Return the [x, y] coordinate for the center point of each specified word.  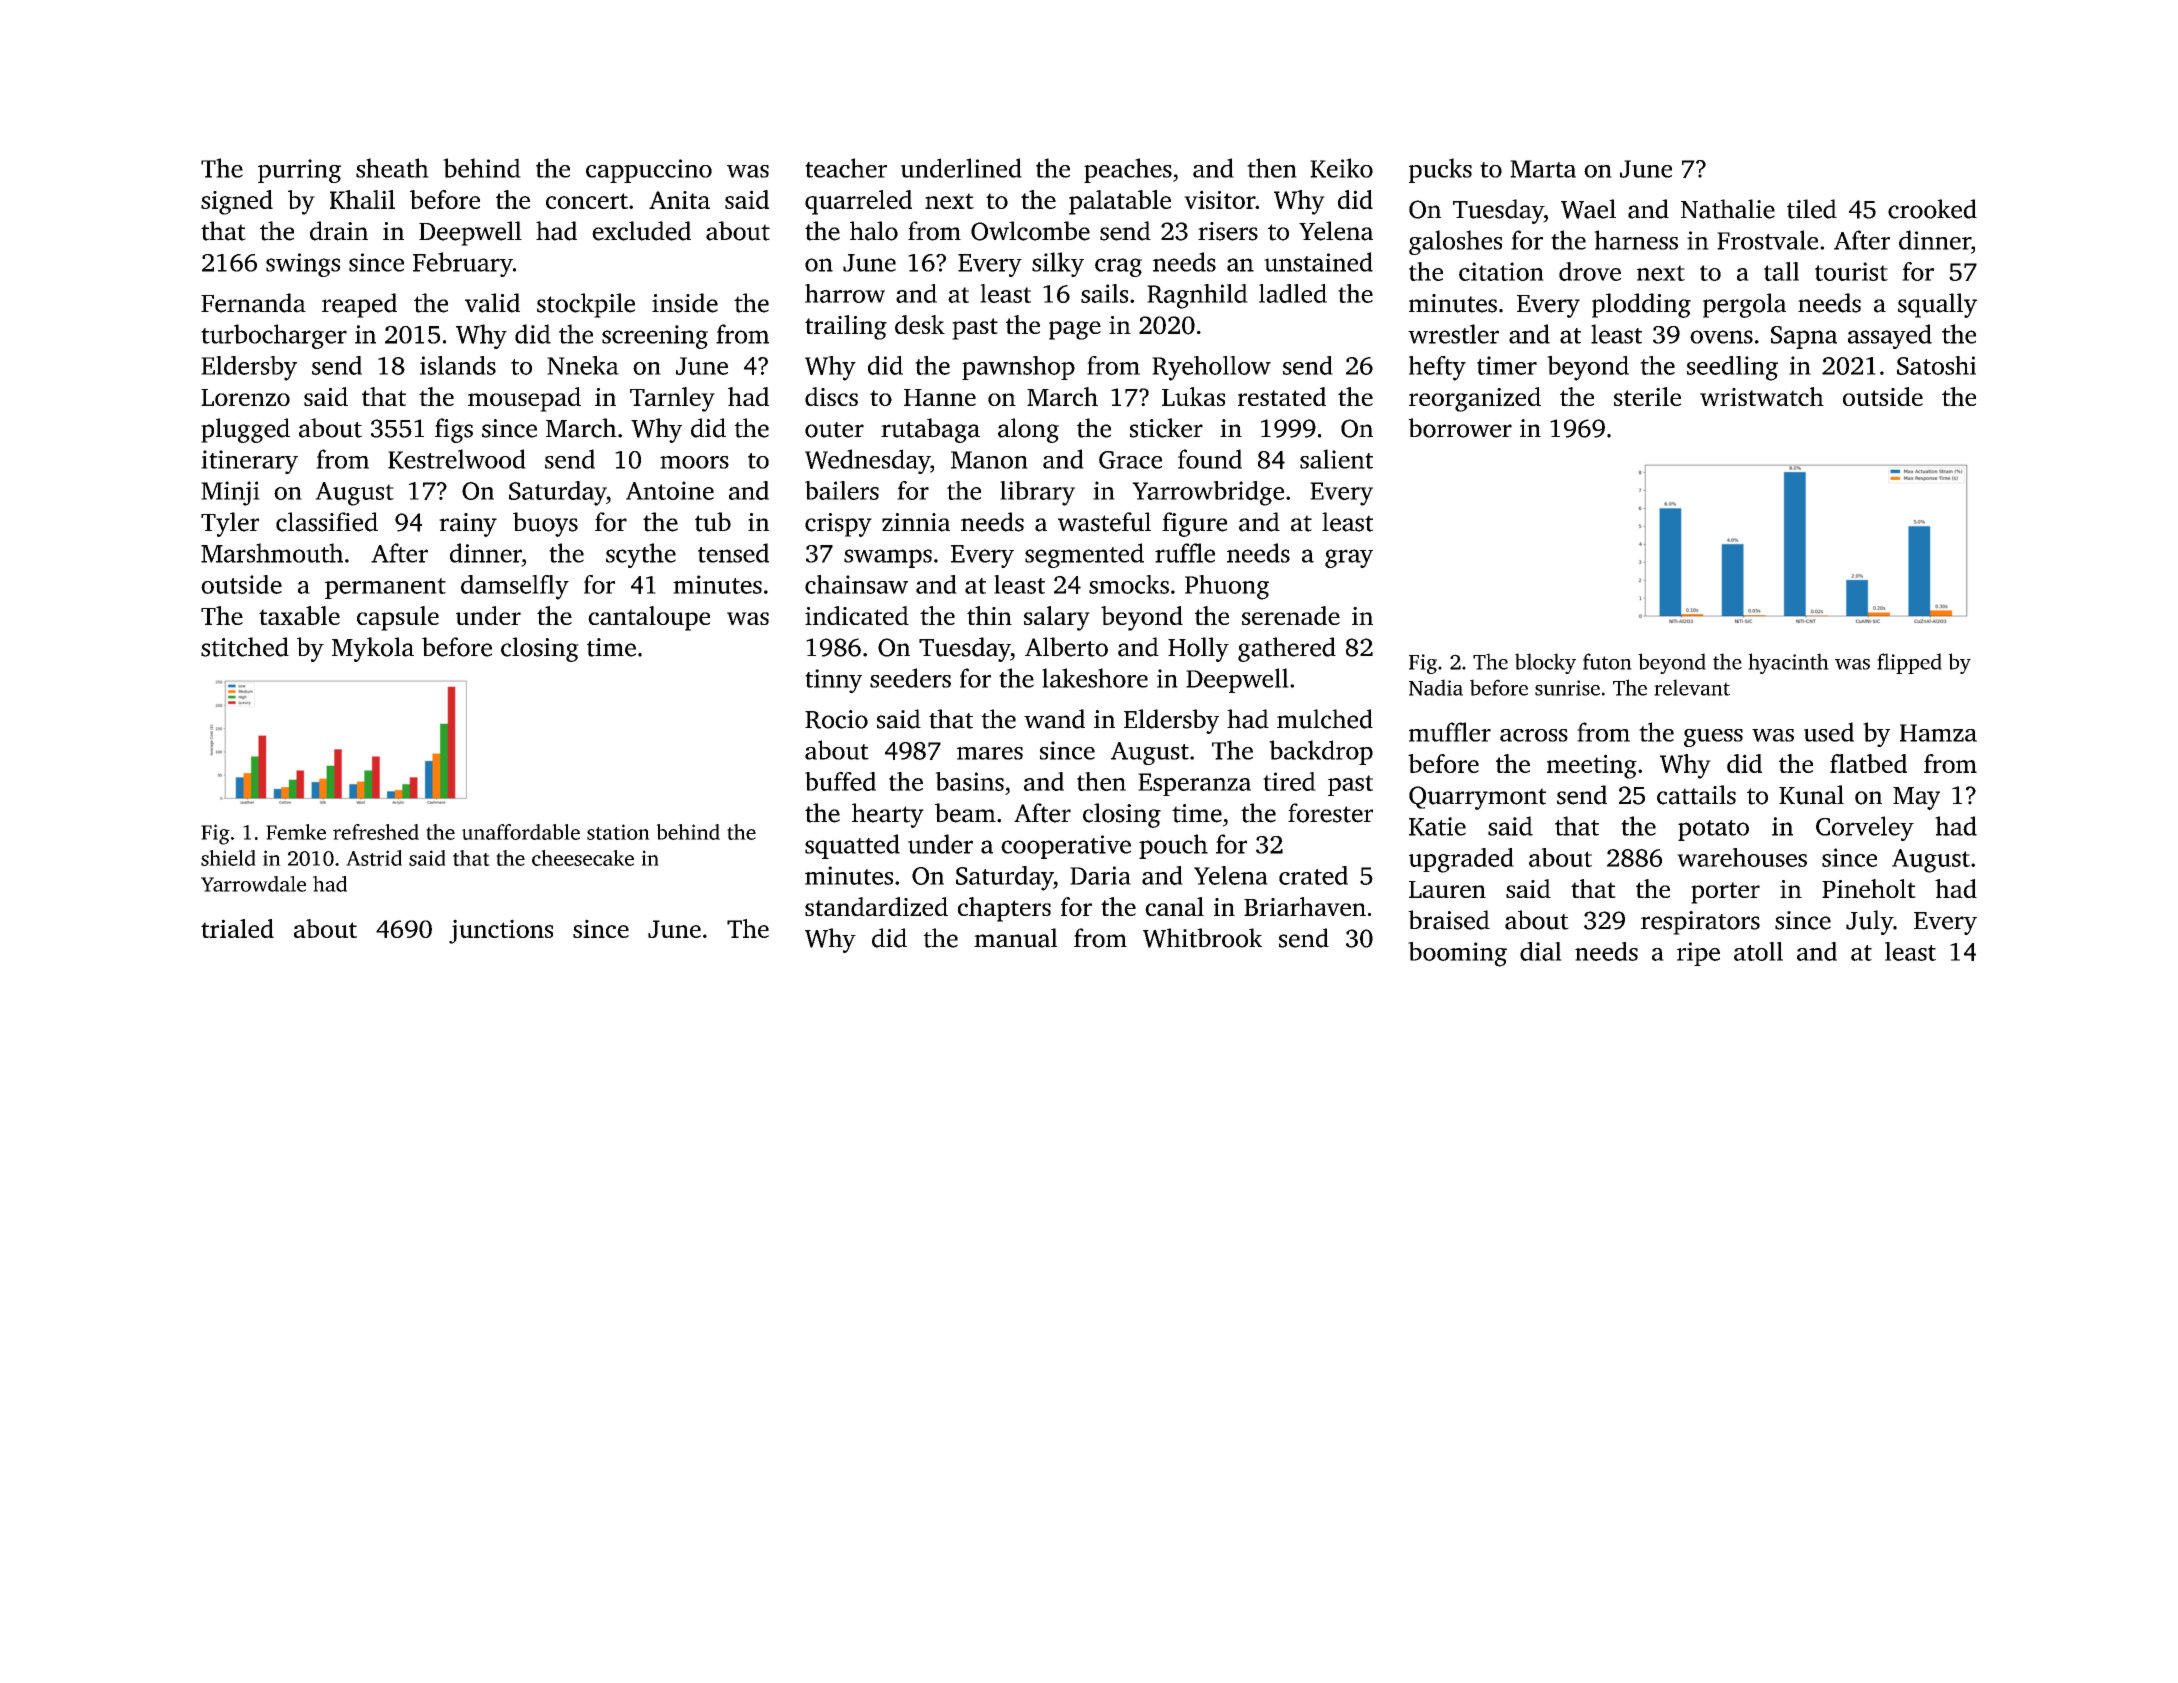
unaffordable [521, 832]
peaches [1128, 170]
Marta [1543, 169]
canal [1174, 906]
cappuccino [649, 171]
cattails [1696, 795]
